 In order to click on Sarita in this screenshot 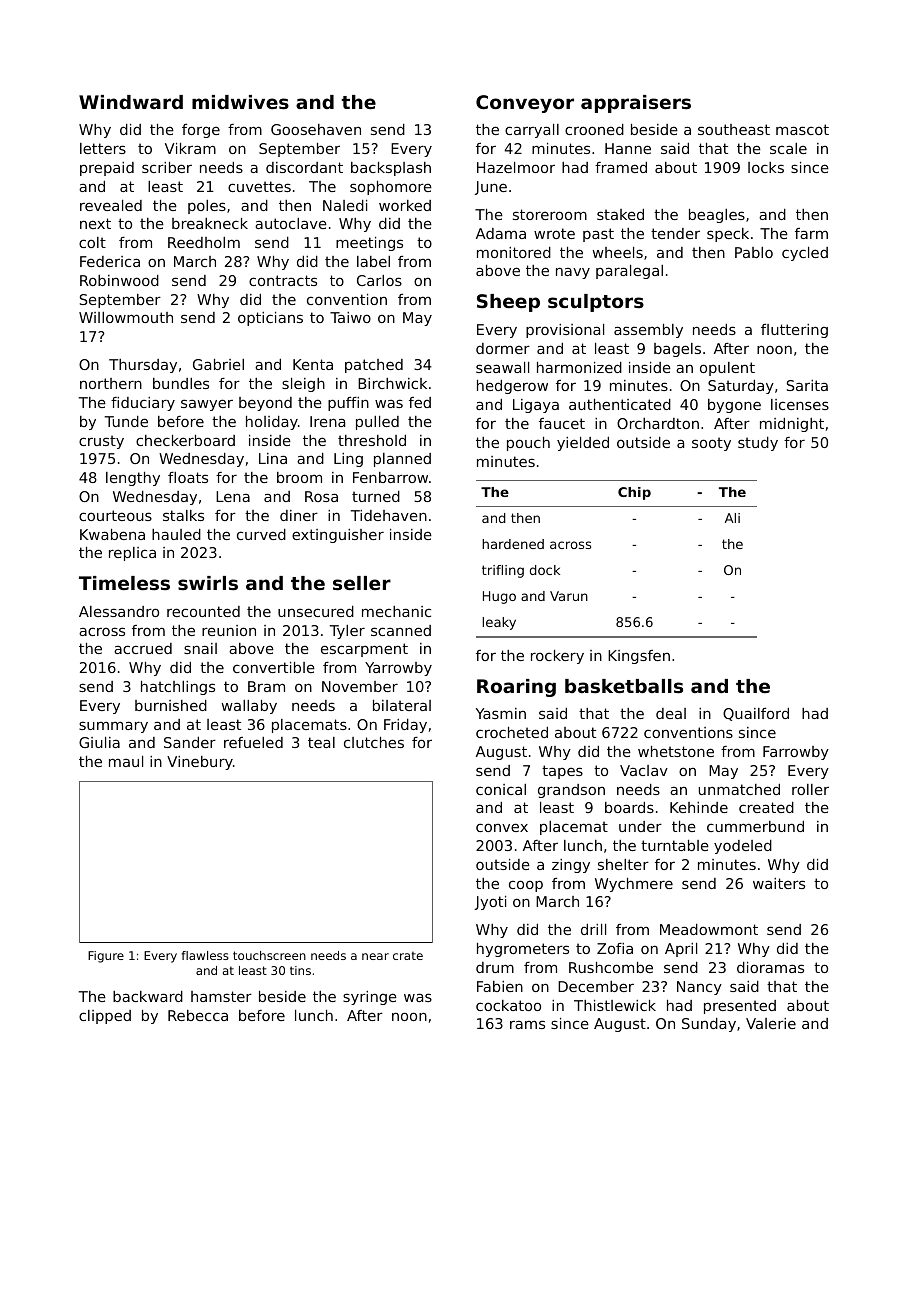, I will do `click(807, 385)`.
